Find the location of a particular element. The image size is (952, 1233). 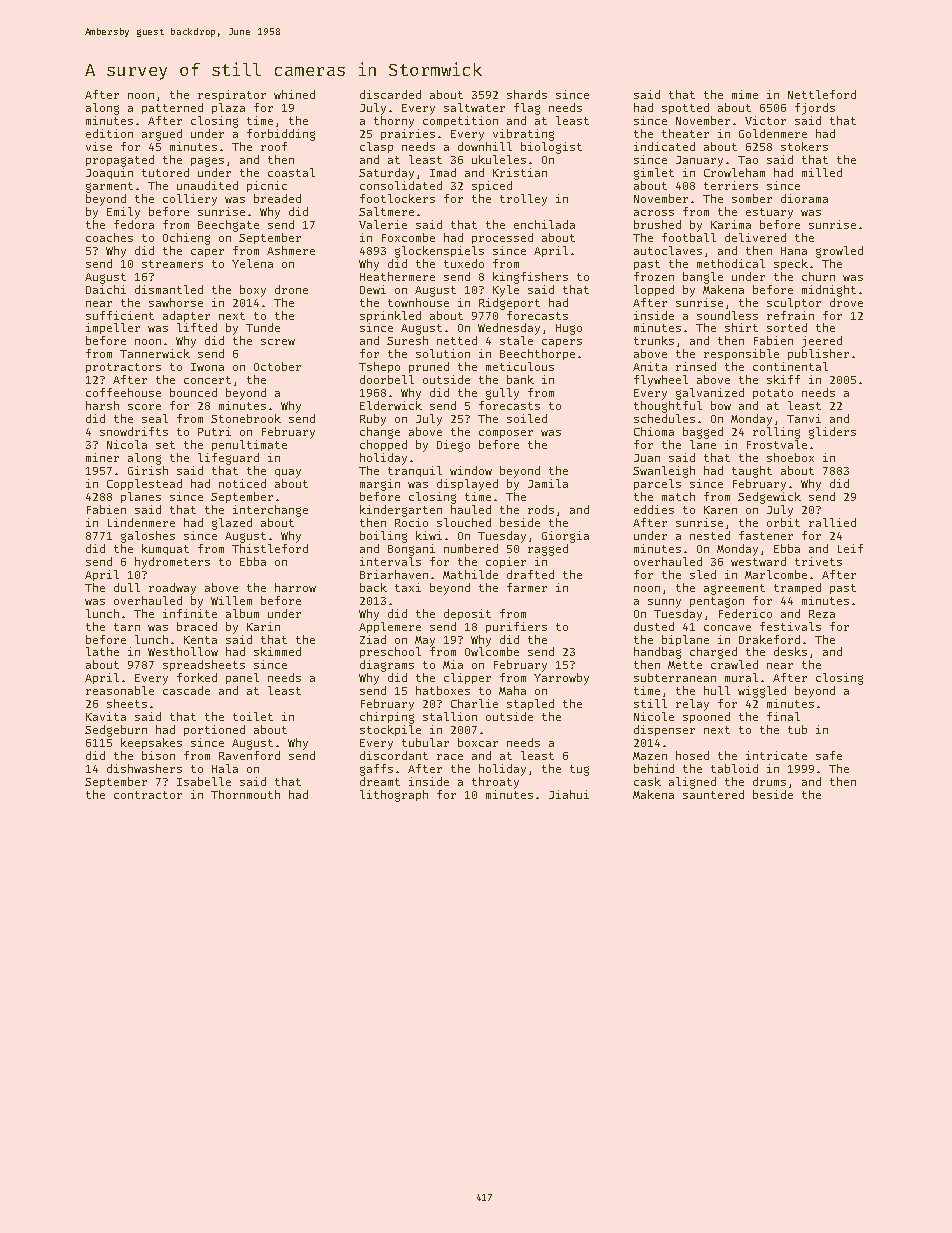

respirator is located at coordinates (232, 95).
